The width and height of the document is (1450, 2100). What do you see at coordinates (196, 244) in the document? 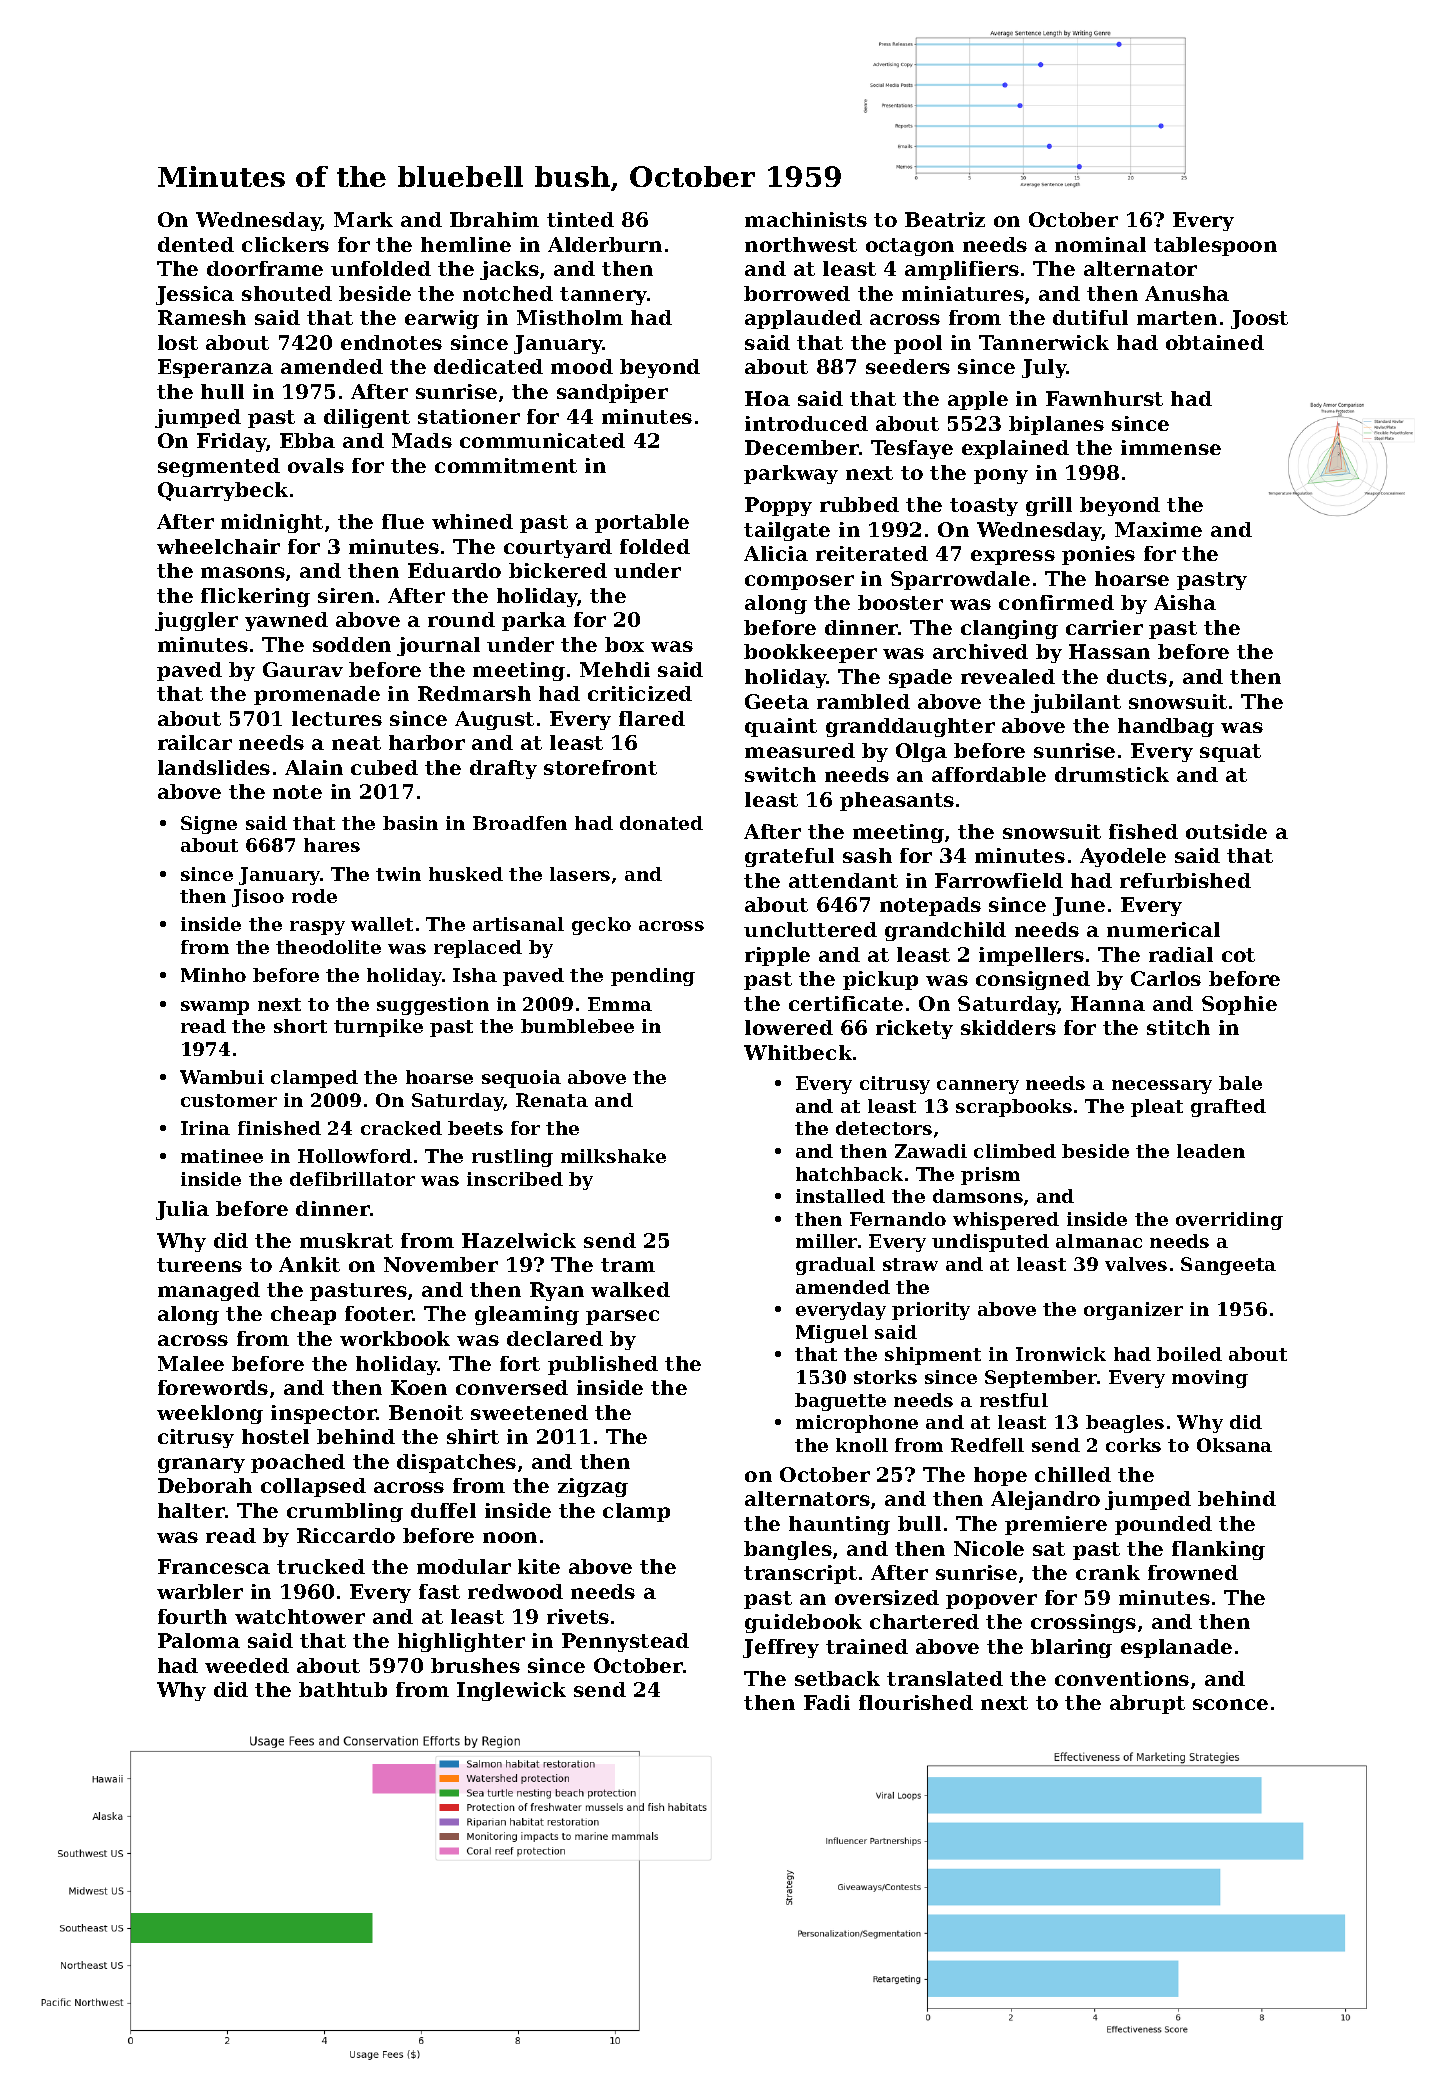
I see `dented` at bounding box center [196, 244].
